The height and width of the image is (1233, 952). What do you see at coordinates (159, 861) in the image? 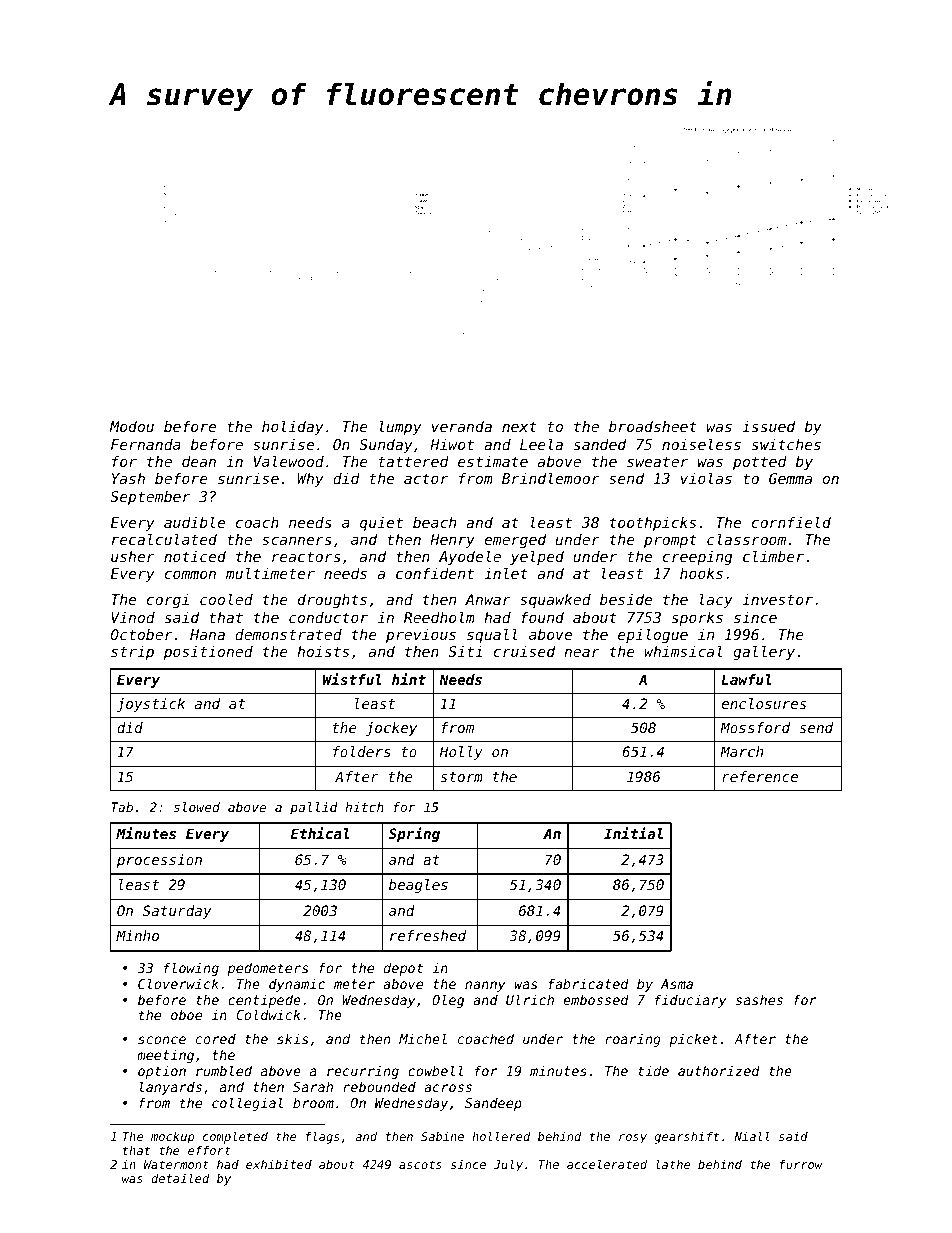
I see `procession` at bounding box center [159, 861].
